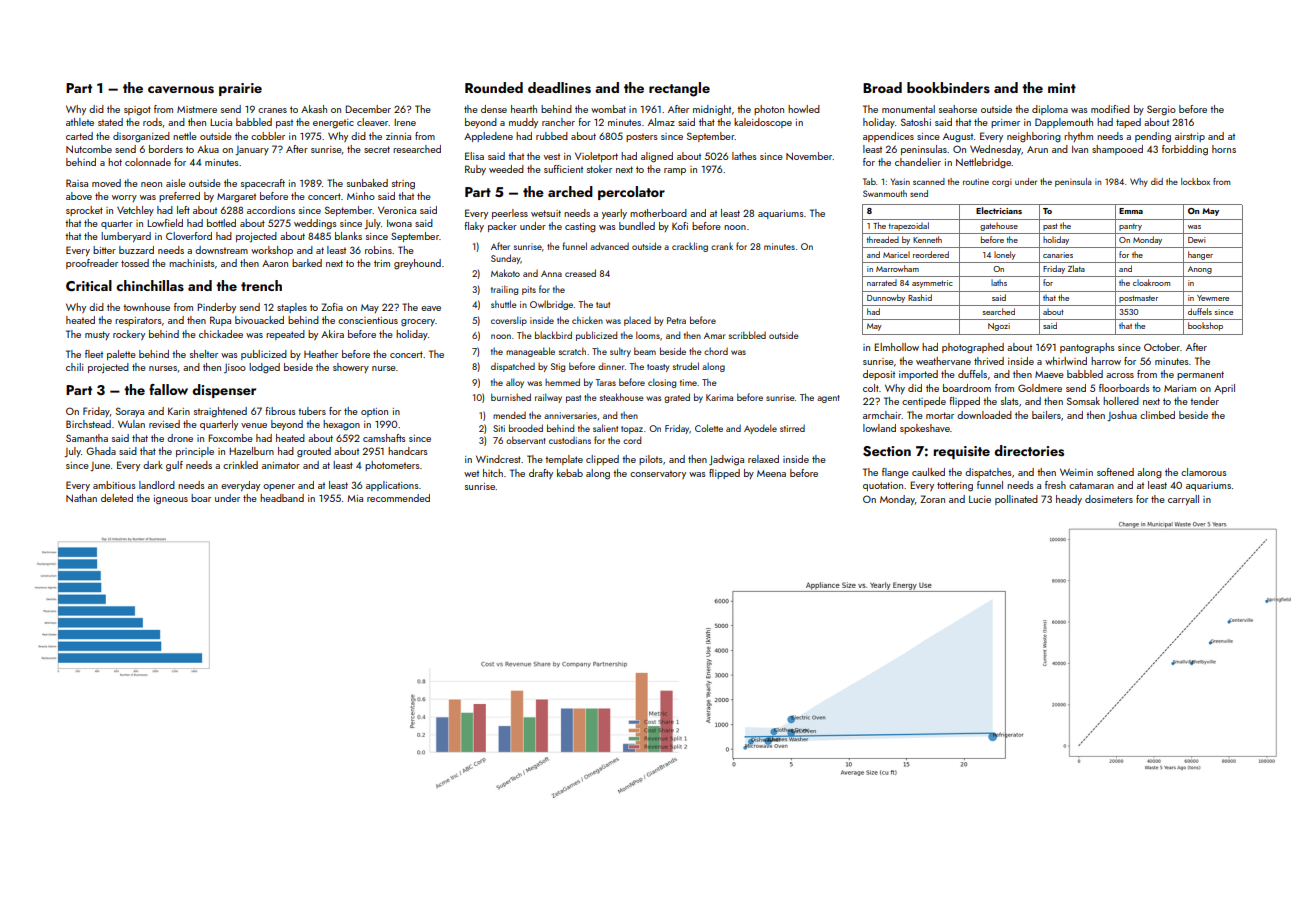 The height and width of the screenshot is (924, 1308). I want to click on photometers, so click(392, 466).
